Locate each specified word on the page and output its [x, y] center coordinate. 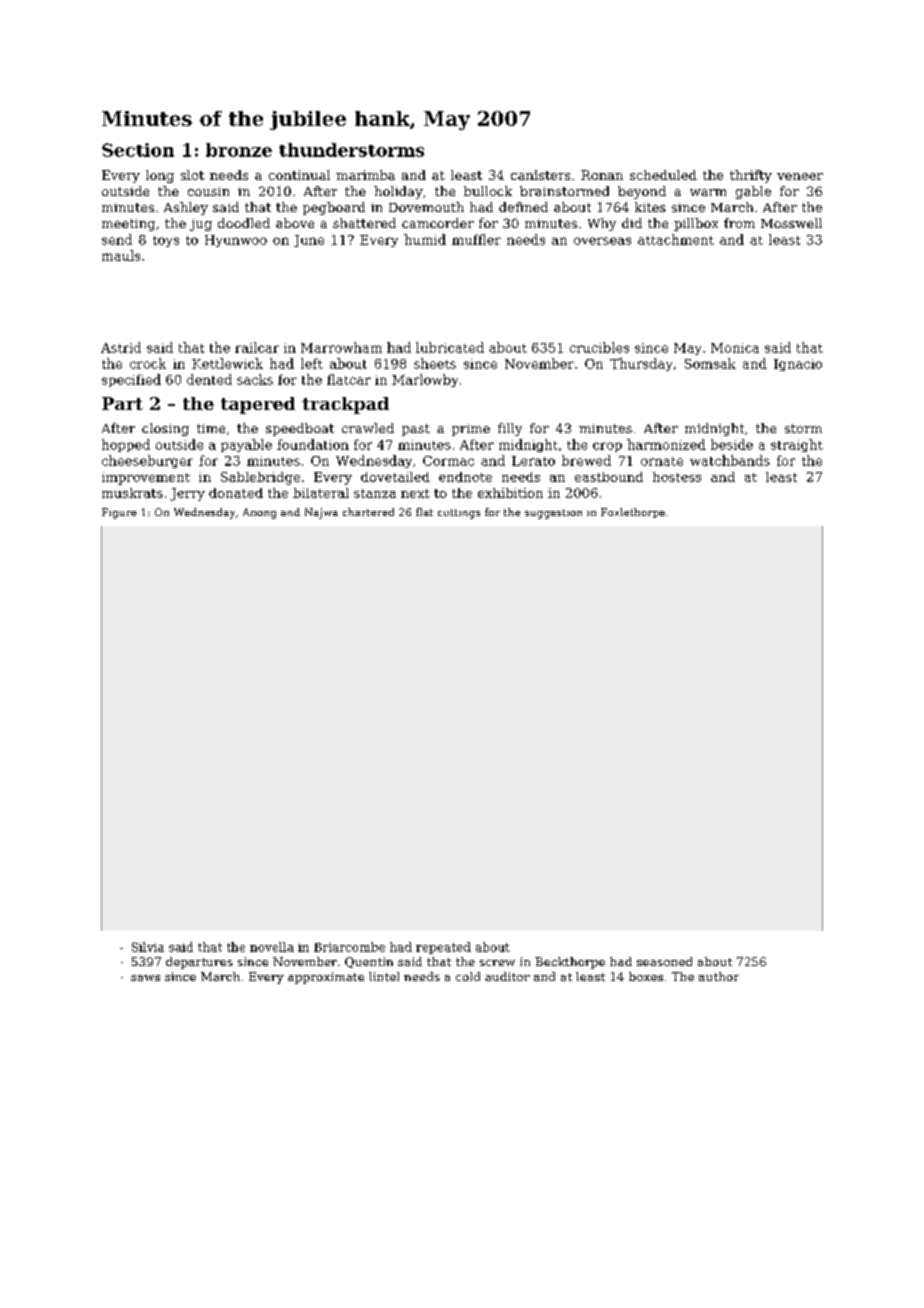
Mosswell [791, 223]
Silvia [148, 947]
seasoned [664, 961]
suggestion [553, 514]
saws [145, 978]
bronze [239, 150]
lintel [384, 976]
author [719, 976]
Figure [119, 513]
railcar [257, 347]
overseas [602, 241]
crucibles [599, 347]
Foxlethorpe [633, 513]
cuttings [459, 514]
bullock [488, 191]
